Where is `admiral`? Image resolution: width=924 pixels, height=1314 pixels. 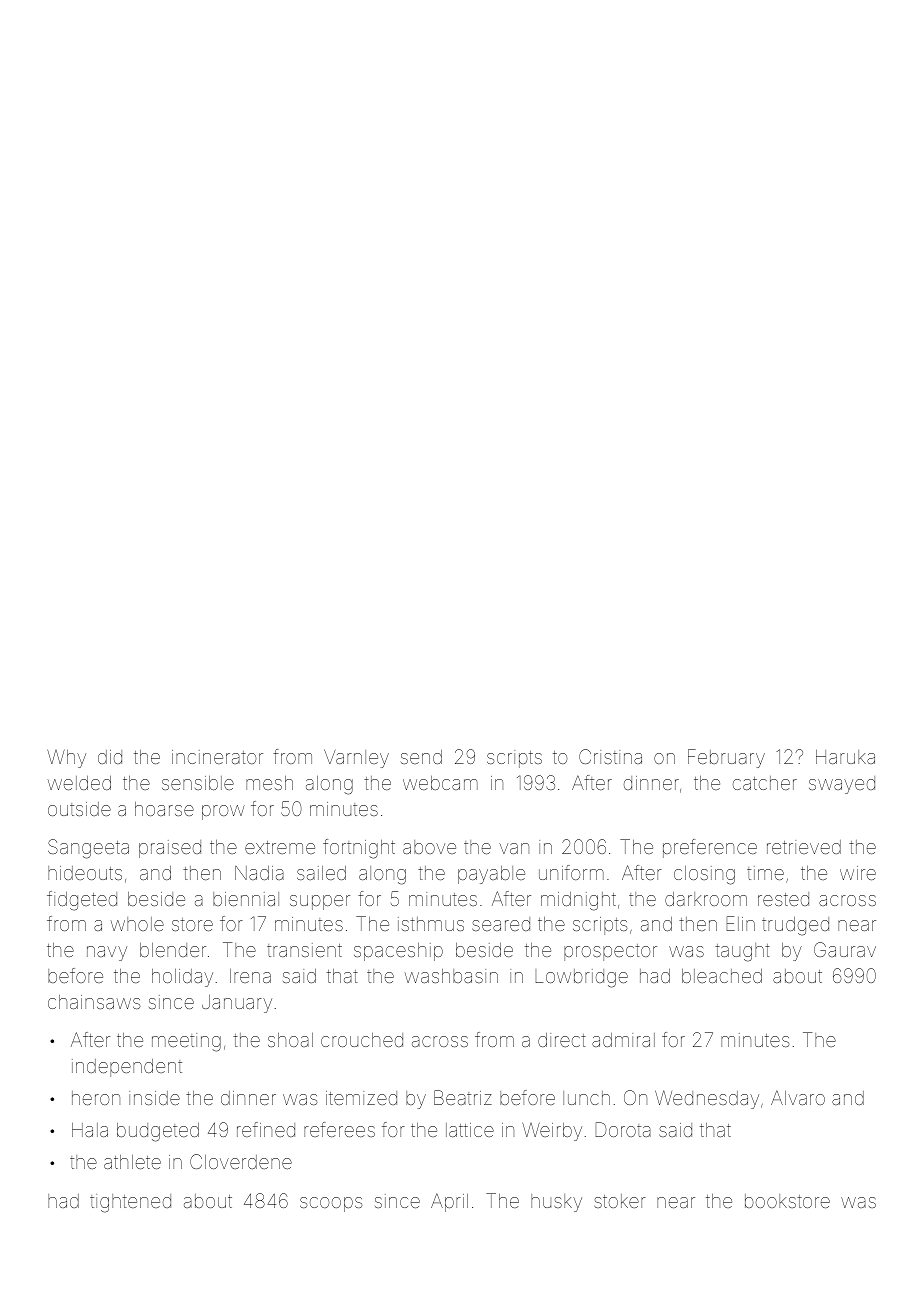
admiral is located at coordinates (623, 1040).
